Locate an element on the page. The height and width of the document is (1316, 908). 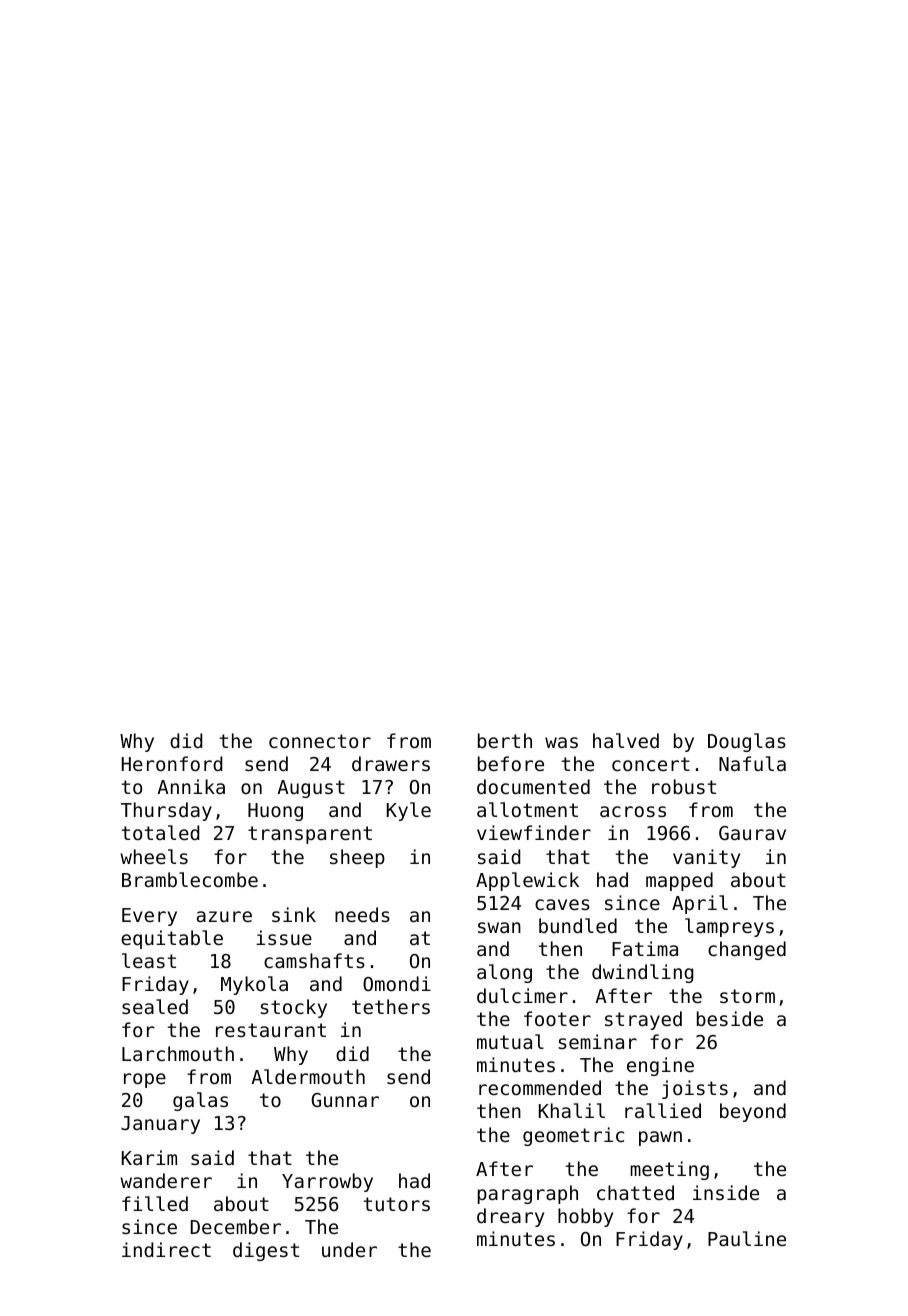
geometric is located at coordinates (573, 1136).
